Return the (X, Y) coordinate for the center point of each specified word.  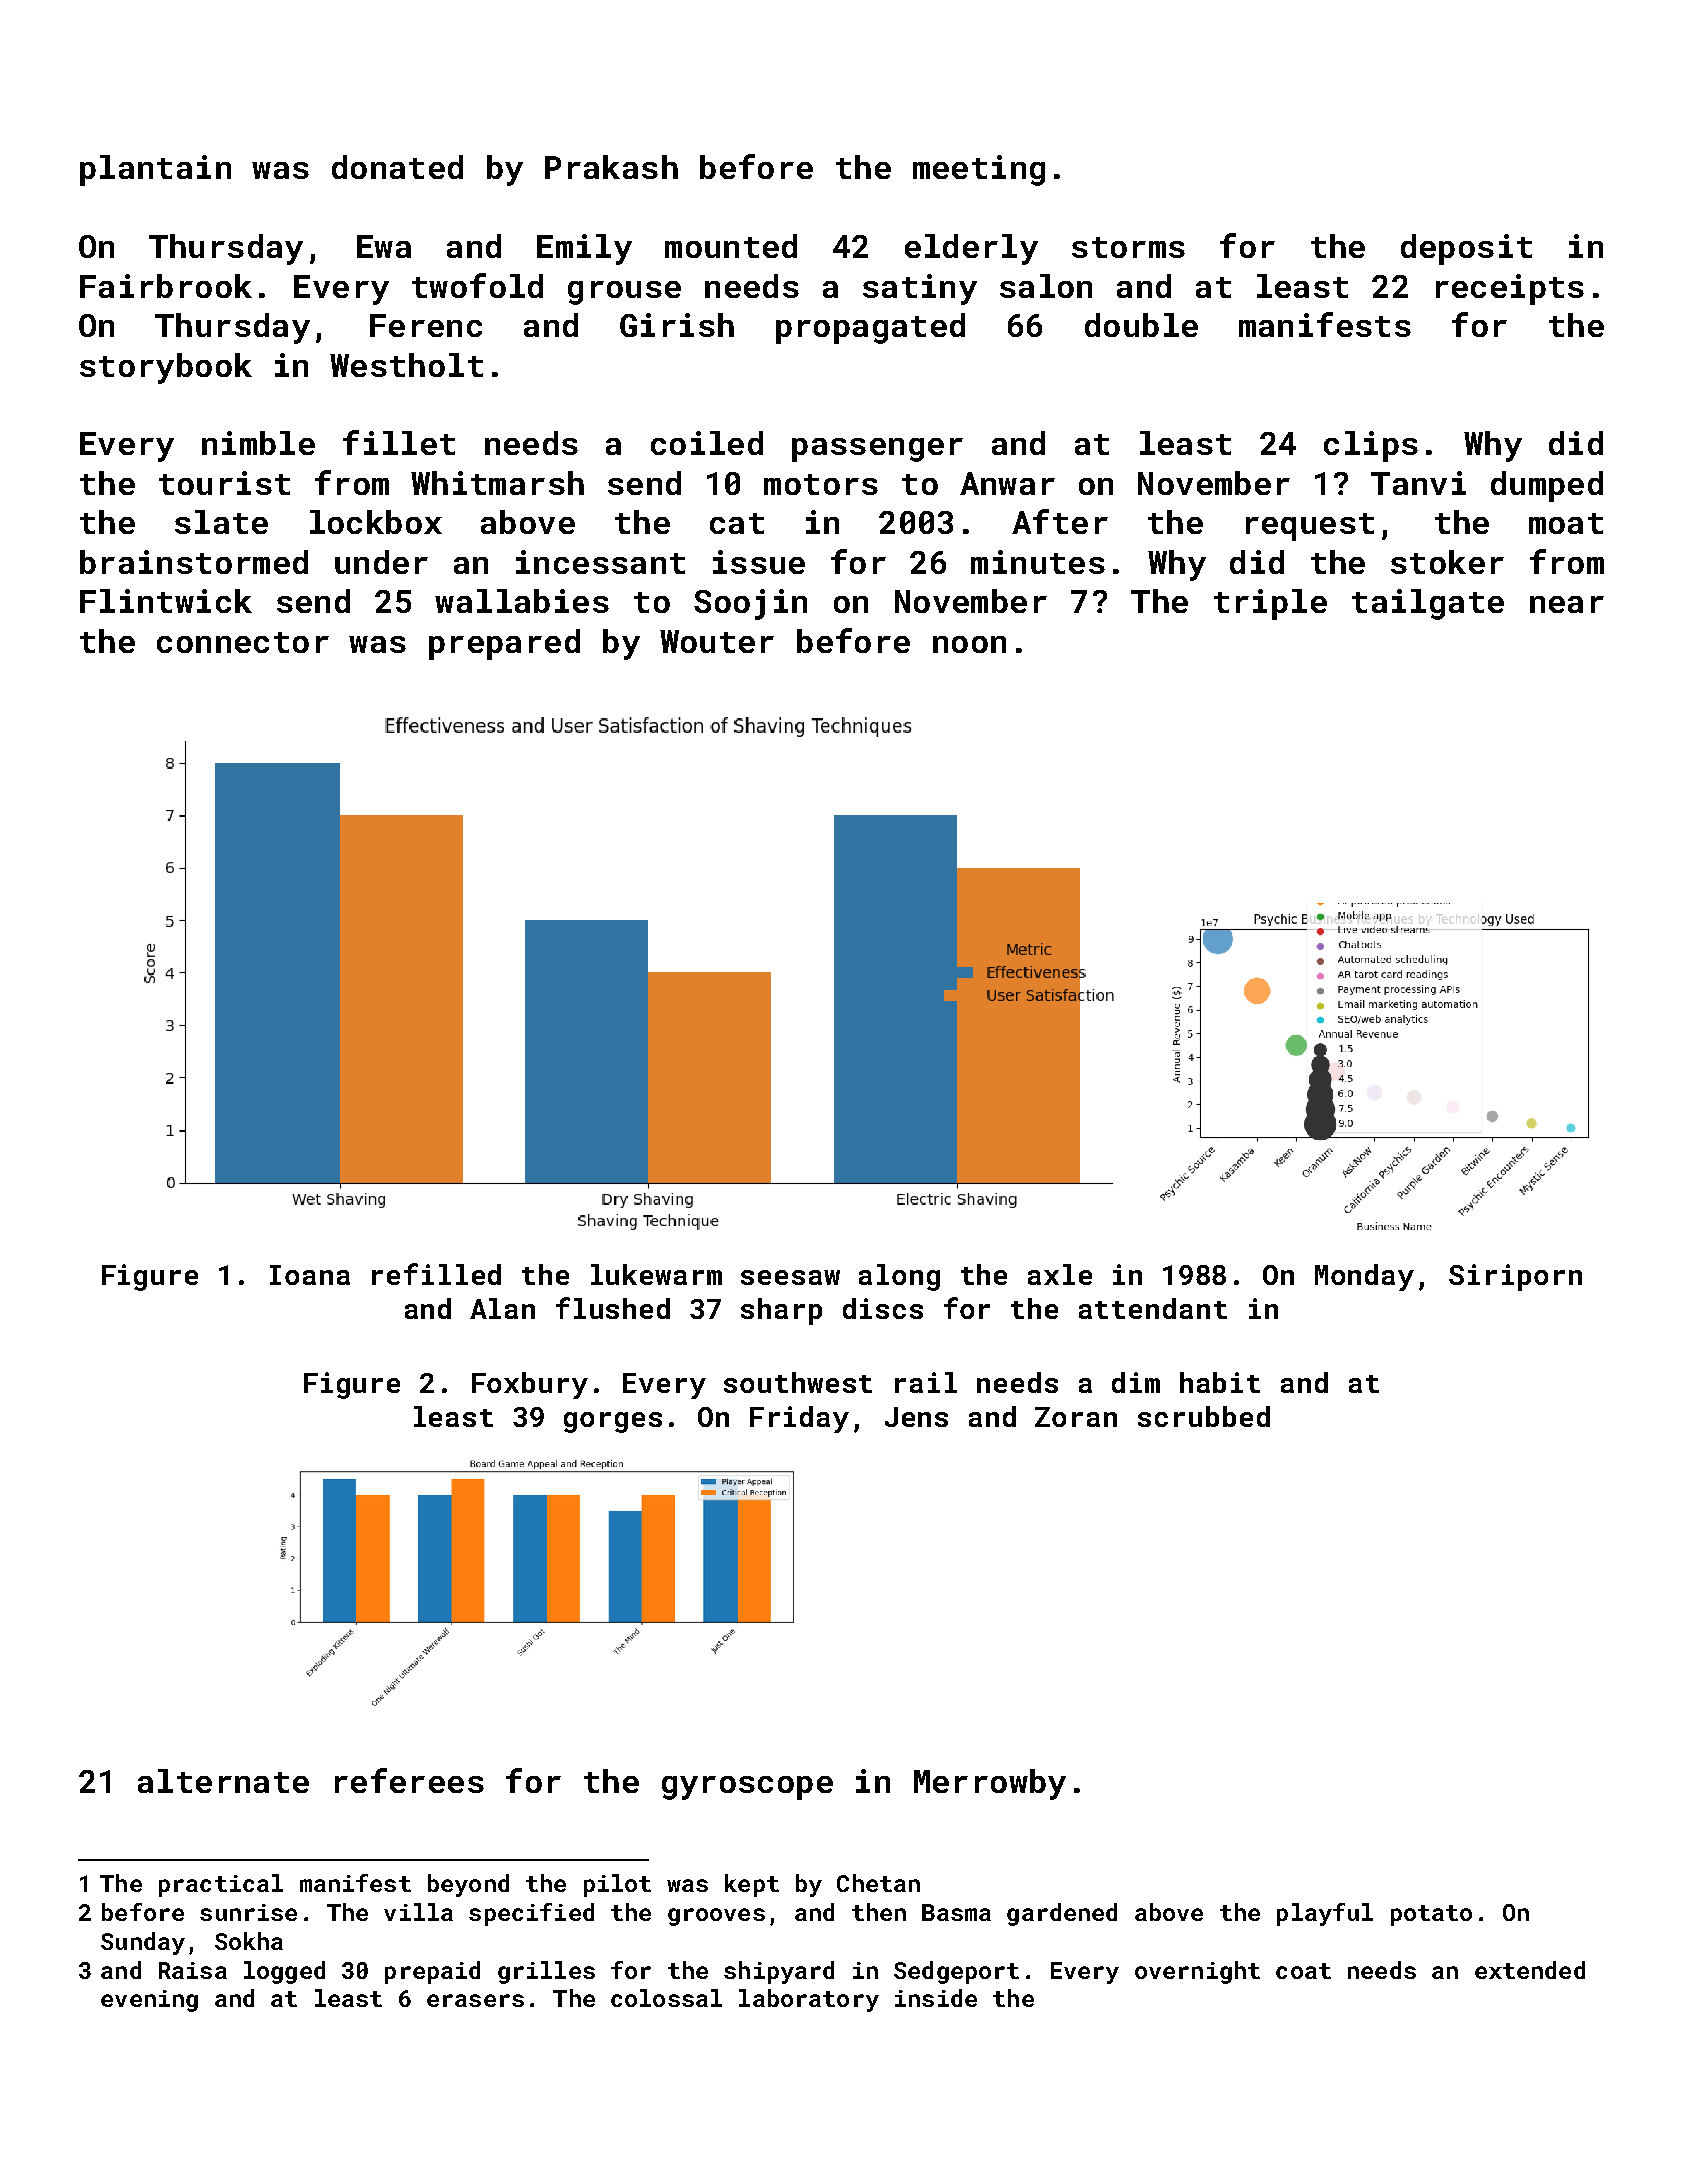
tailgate (1428, 604)
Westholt (406, 365)
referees (409, 1780)
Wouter (717, 641)
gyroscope (747, 1788)
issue (759, 562)
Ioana (310, 1275)
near (1567, 604)
